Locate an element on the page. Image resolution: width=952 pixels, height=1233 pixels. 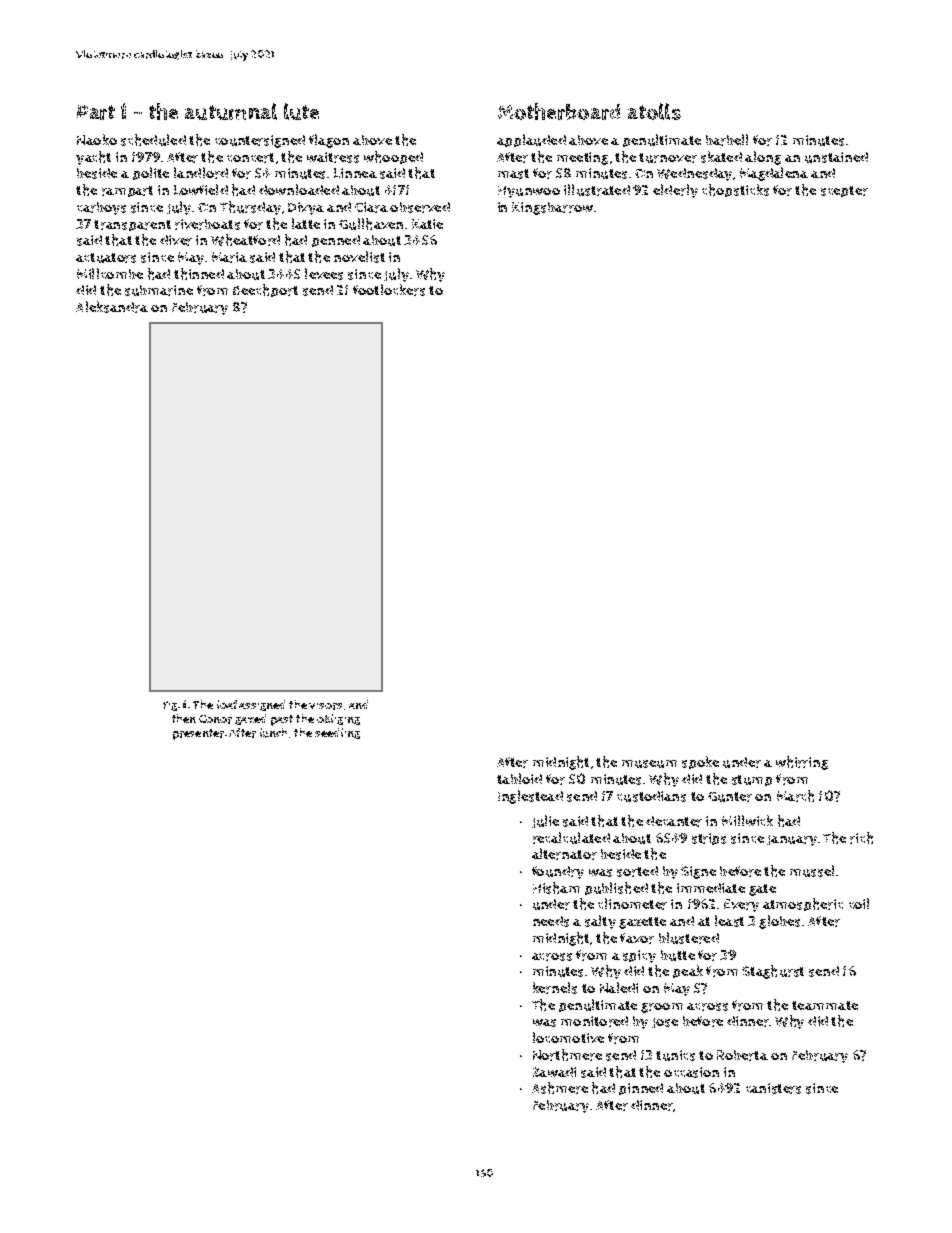
Naoko is located at coordinates (97, 139).
